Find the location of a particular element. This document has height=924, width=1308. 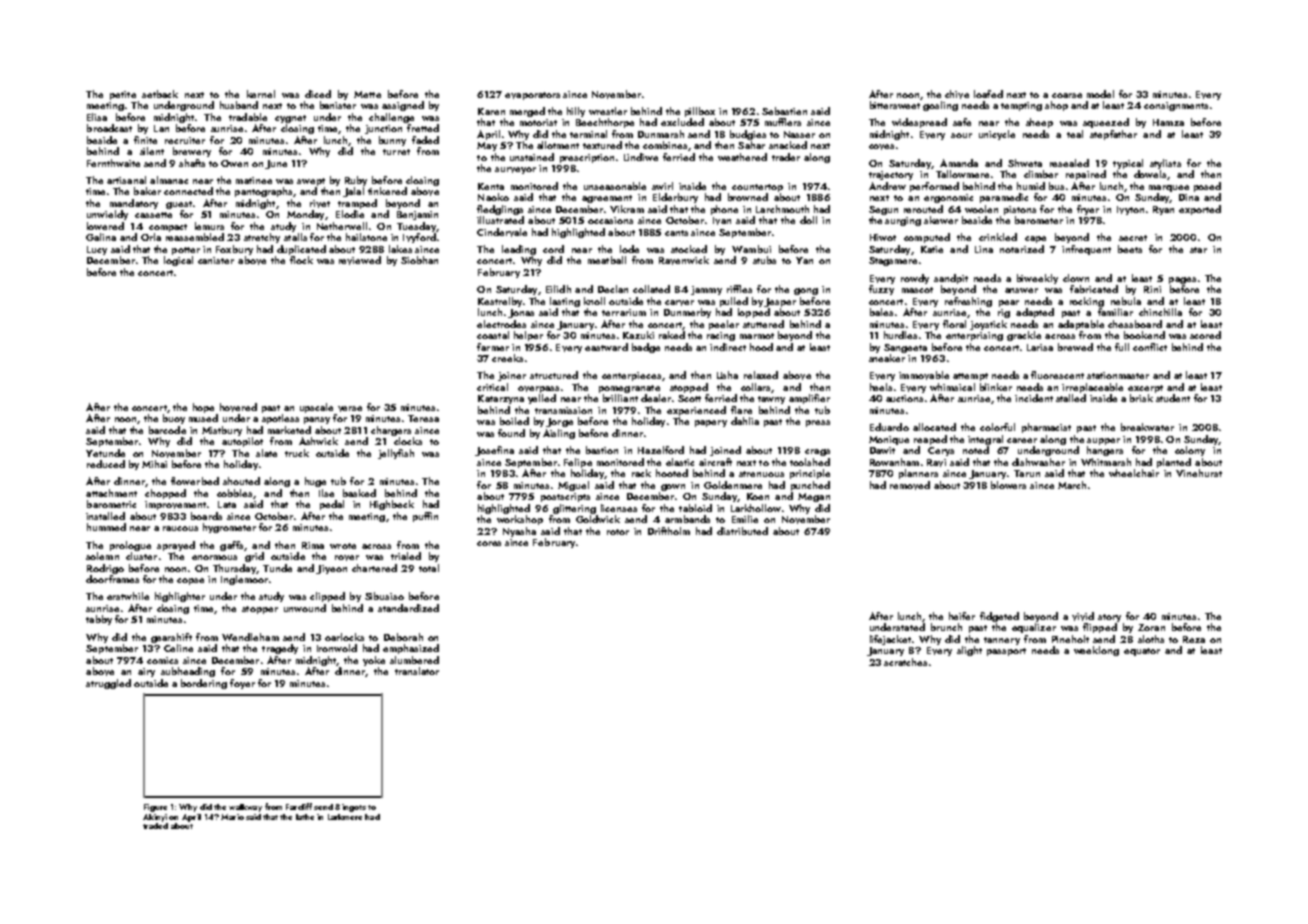

heels is located at coordinates (881, 387).
